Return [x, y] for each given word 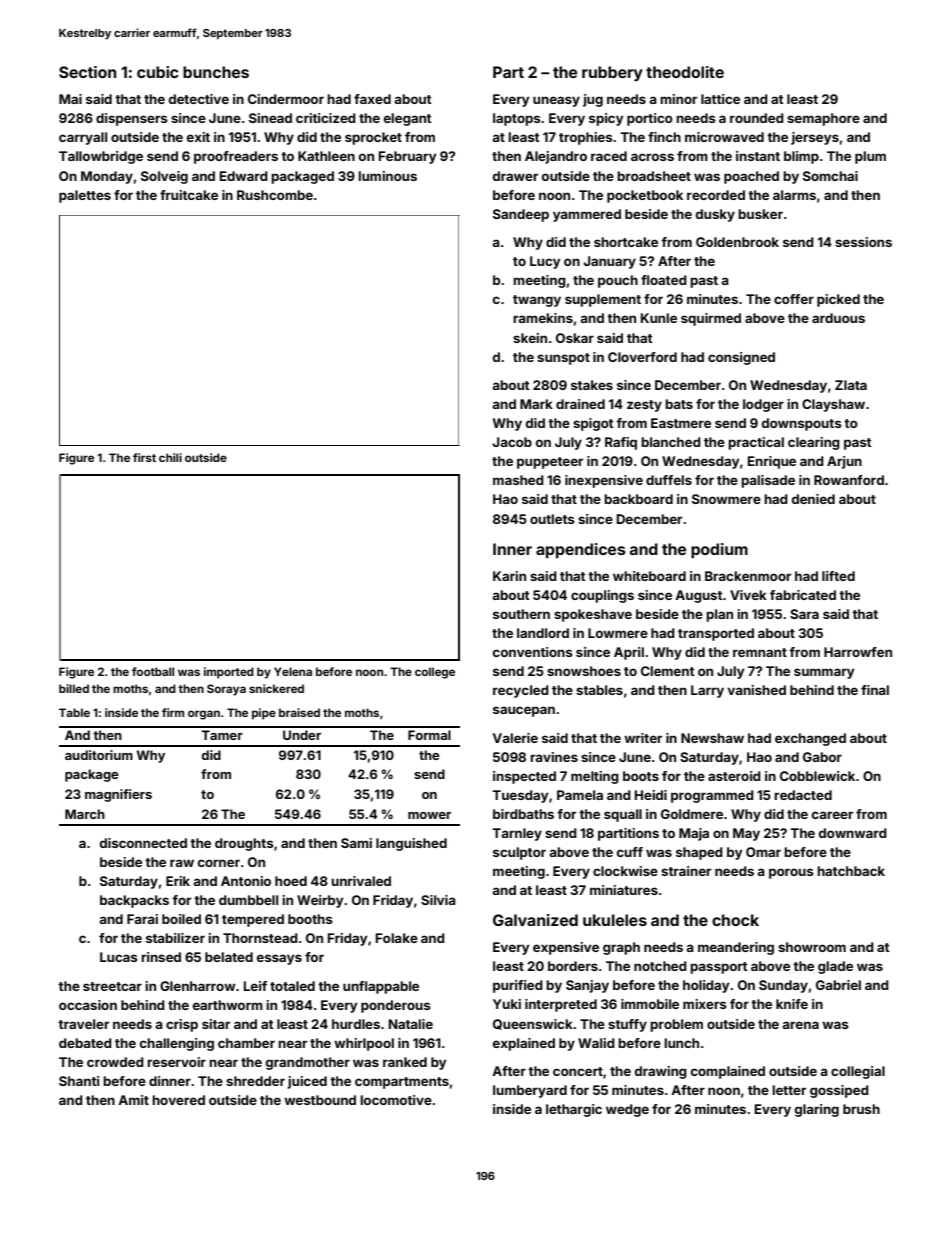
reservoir [176, 1062]
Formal [429, 735]
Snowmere [726, 499]
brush [861, 1109]
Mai [70, 99]
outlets [552, 519]
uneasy [556, 101]
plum [870, 157]
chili [170, 457]
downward [853, 833]
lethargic [574, 1110]
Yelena [293, 671]
